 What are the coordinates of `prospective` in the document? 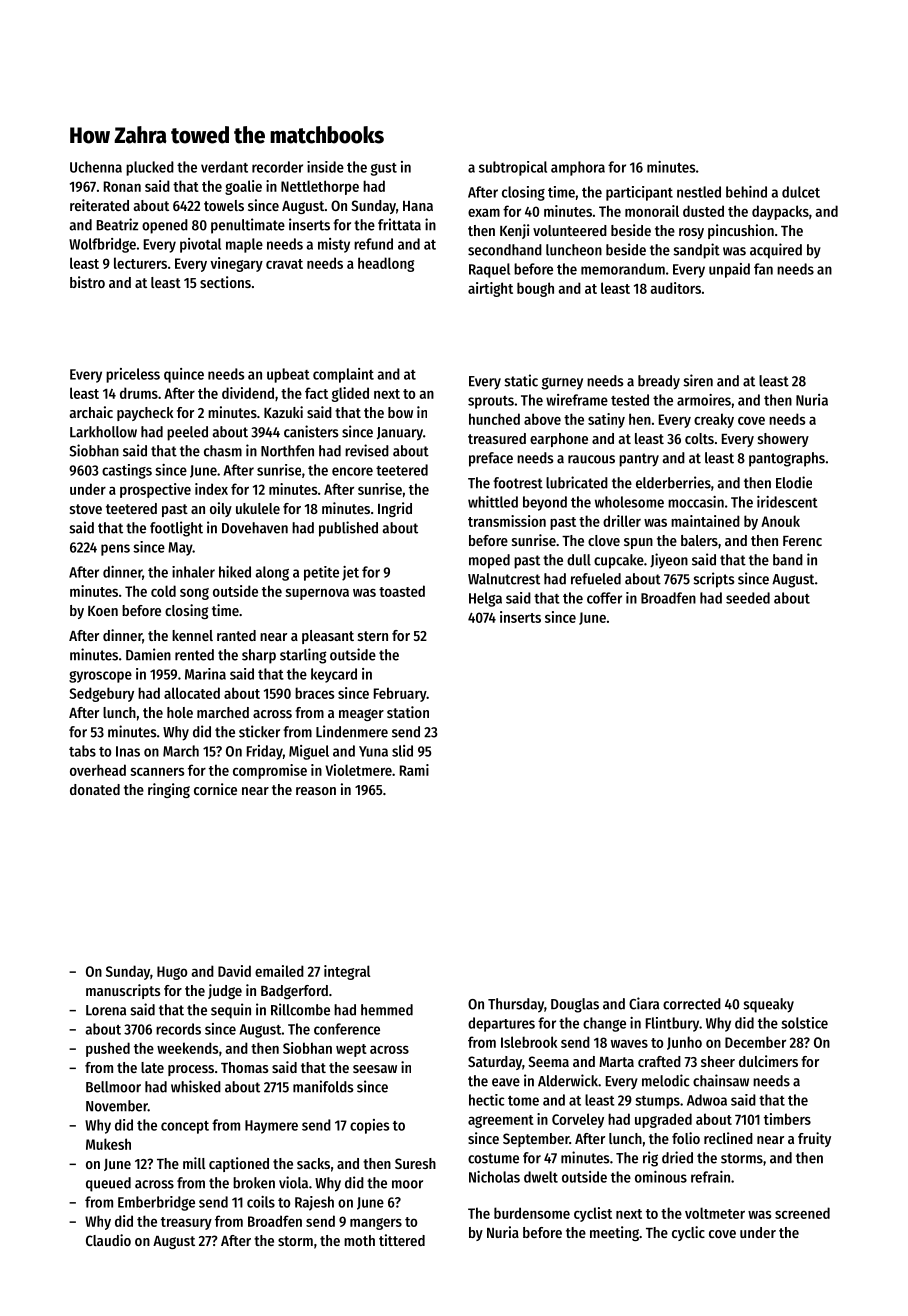 It's located at (155, 490).
